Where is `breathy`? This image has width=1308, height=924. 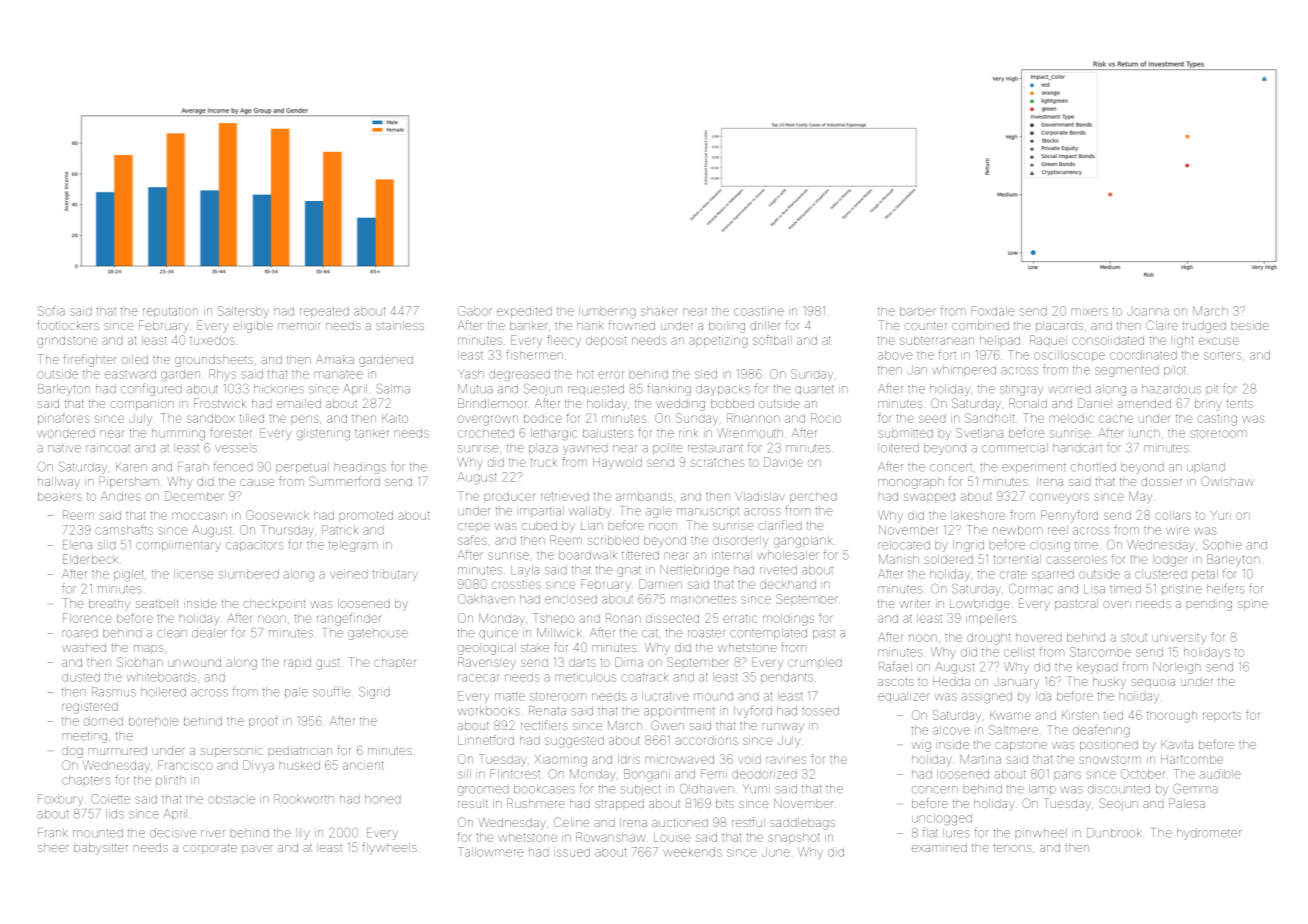
breathy is located at coordinates (109, 605).
